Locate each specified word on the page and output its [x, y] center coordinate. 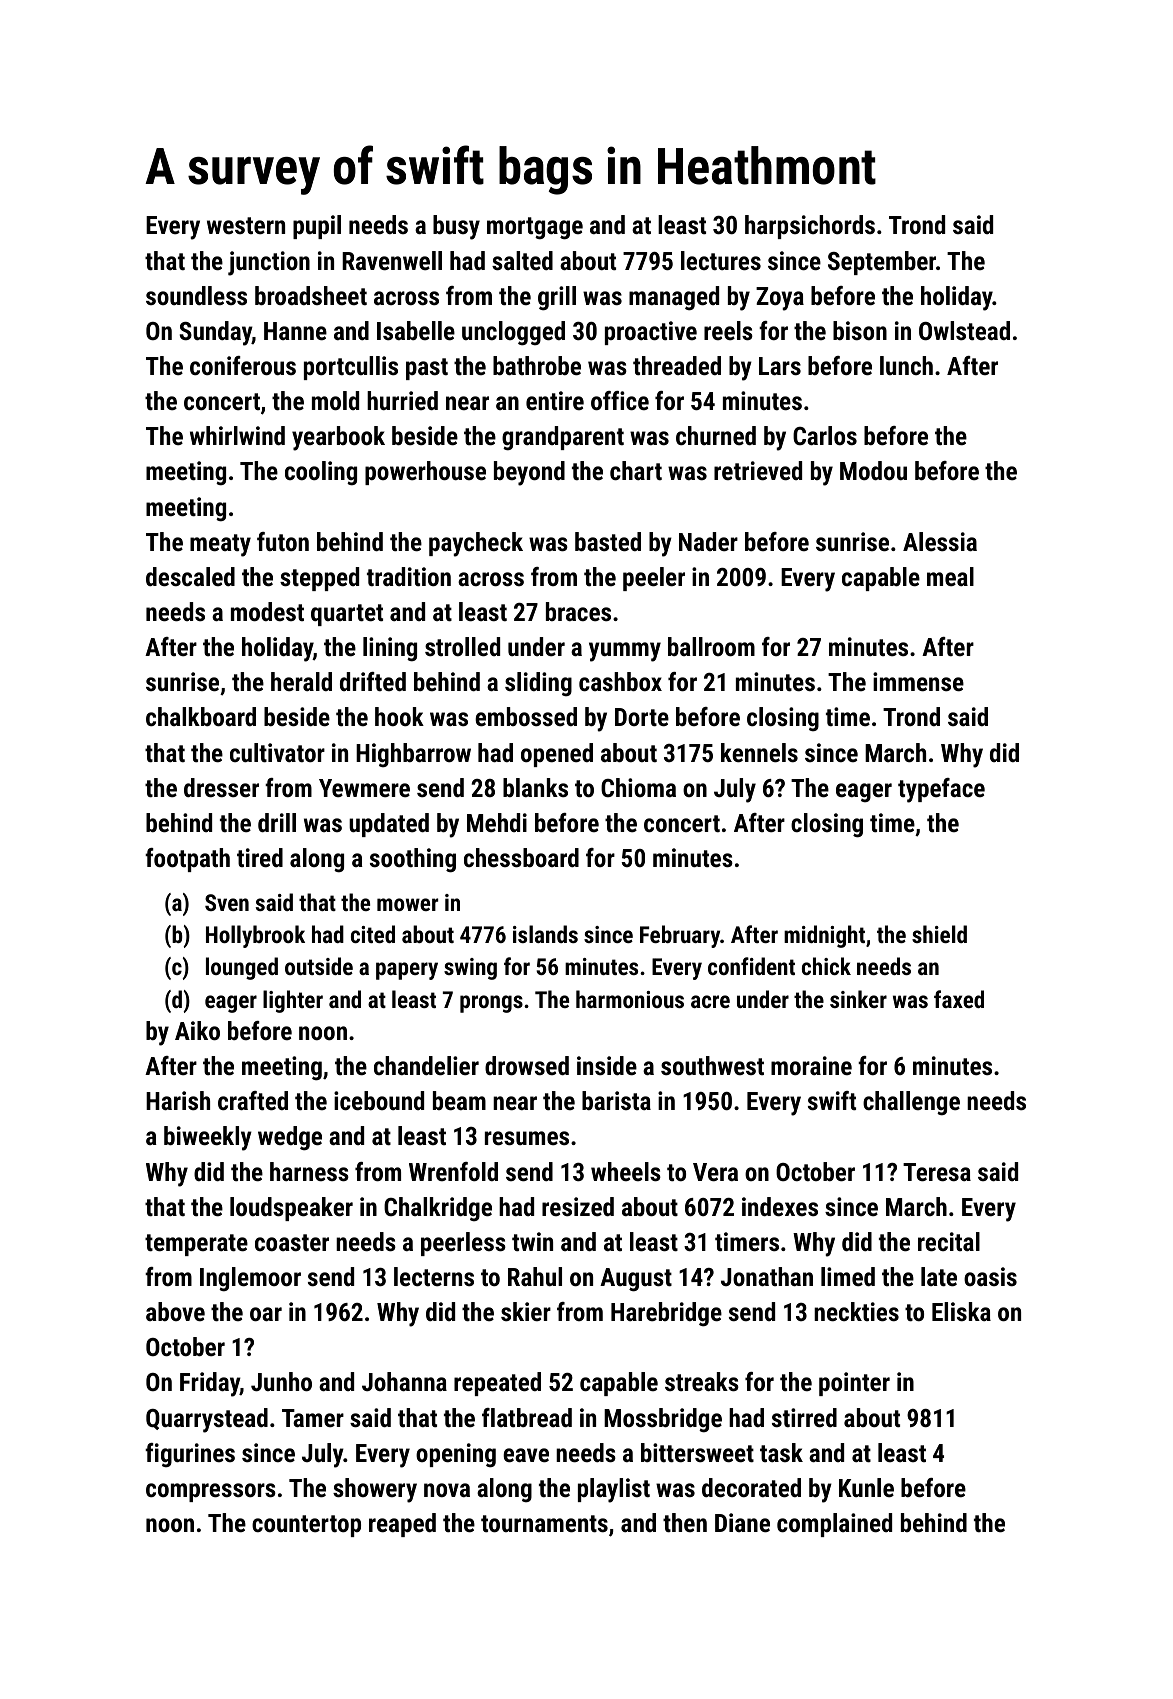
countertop [306, 1526]
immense [918, 681]
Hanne [295, 331]
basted [608, 541]
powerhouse [425, 473]
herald [301, 681]
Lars [780, 366]
